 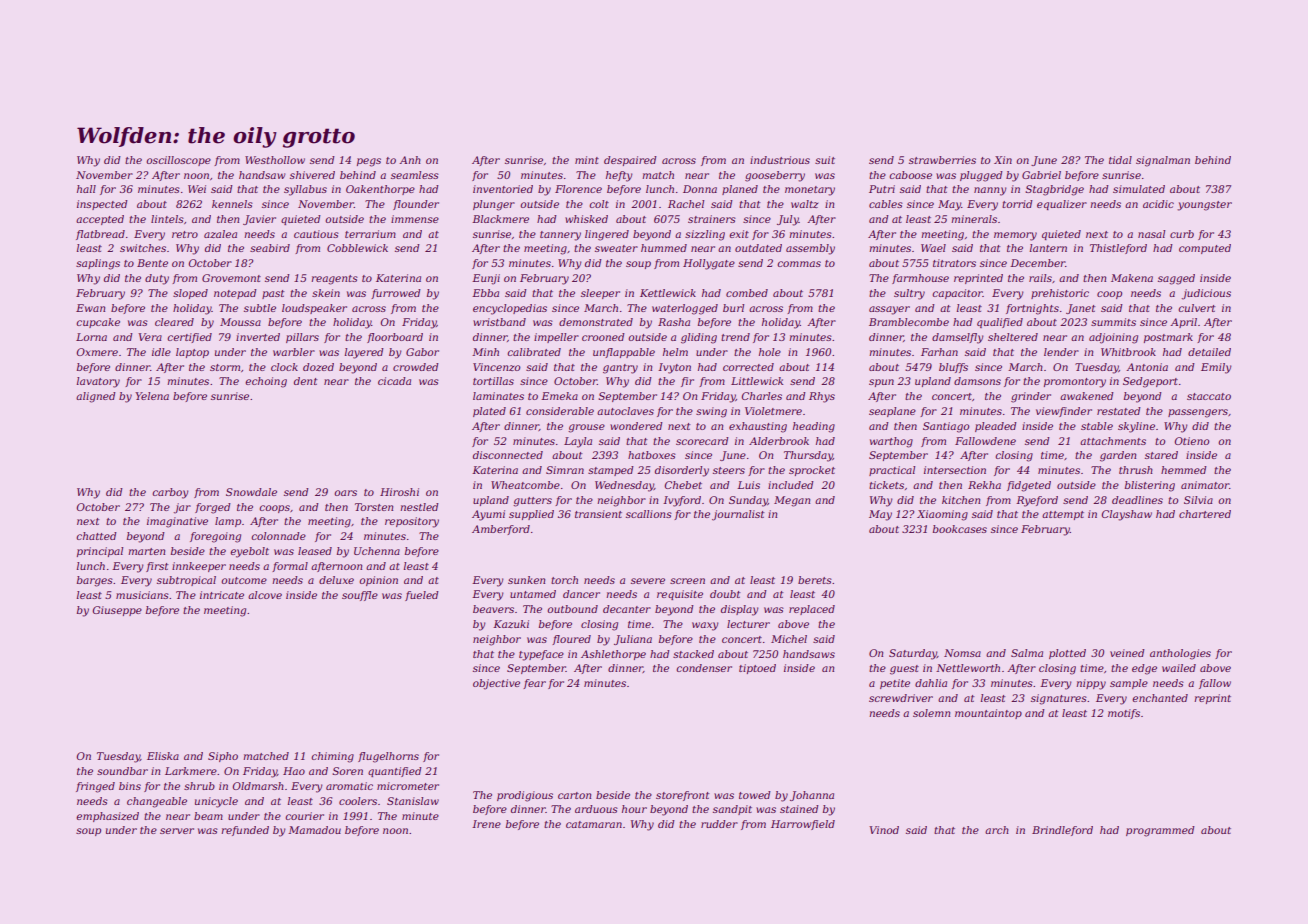 What do you see at coordinates (931, 713) in the image?
I see `solemn` at bounding box center [931, 713].
